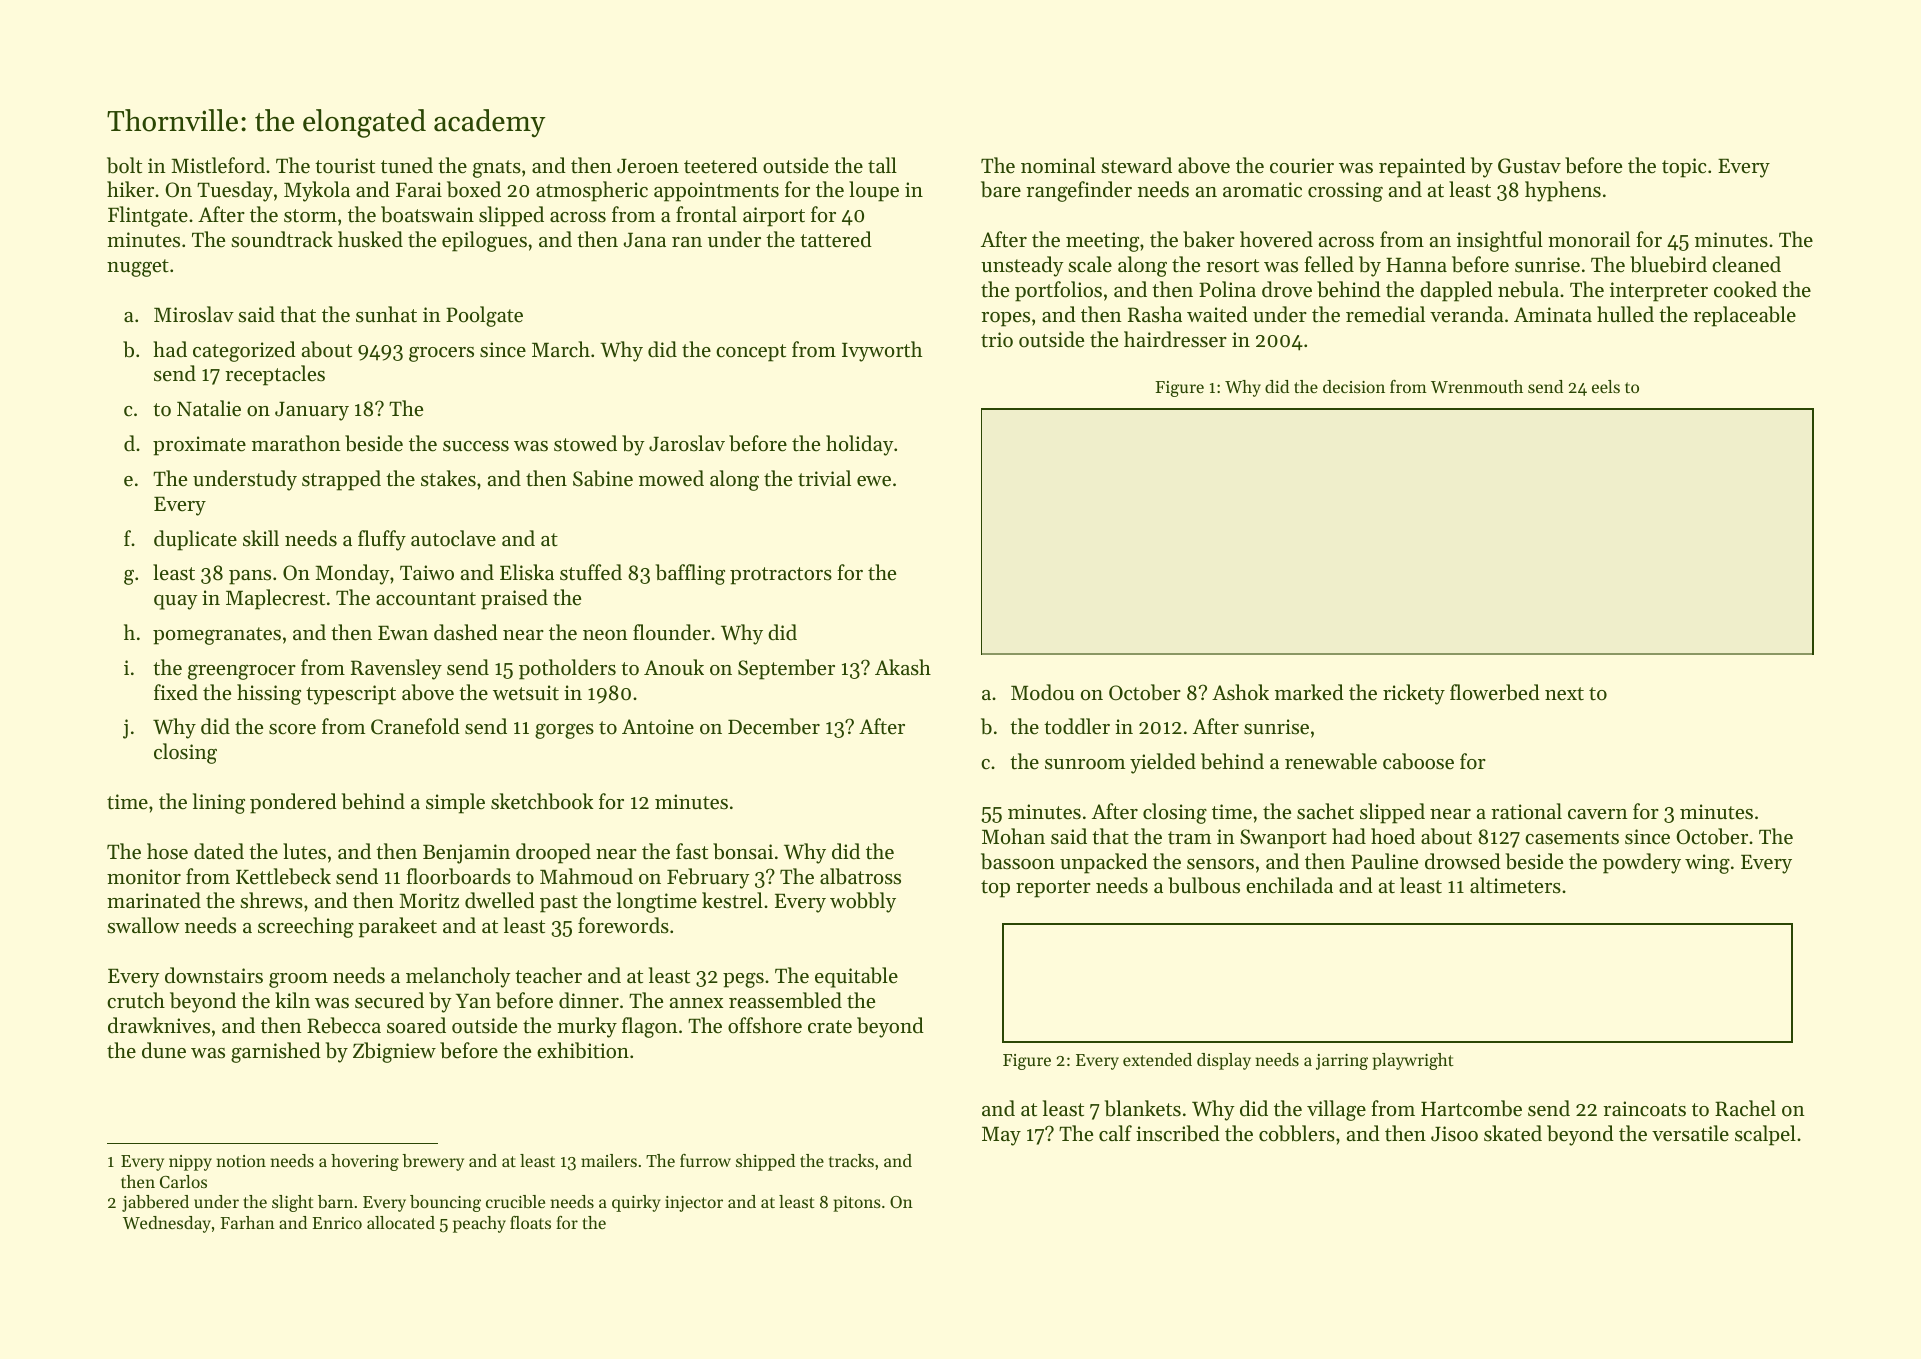 The image size is (1921, 1359). What do you see at coordinates (1018, 861) in the image?
I see `bassoon` at bounding box center [1018, 861].
